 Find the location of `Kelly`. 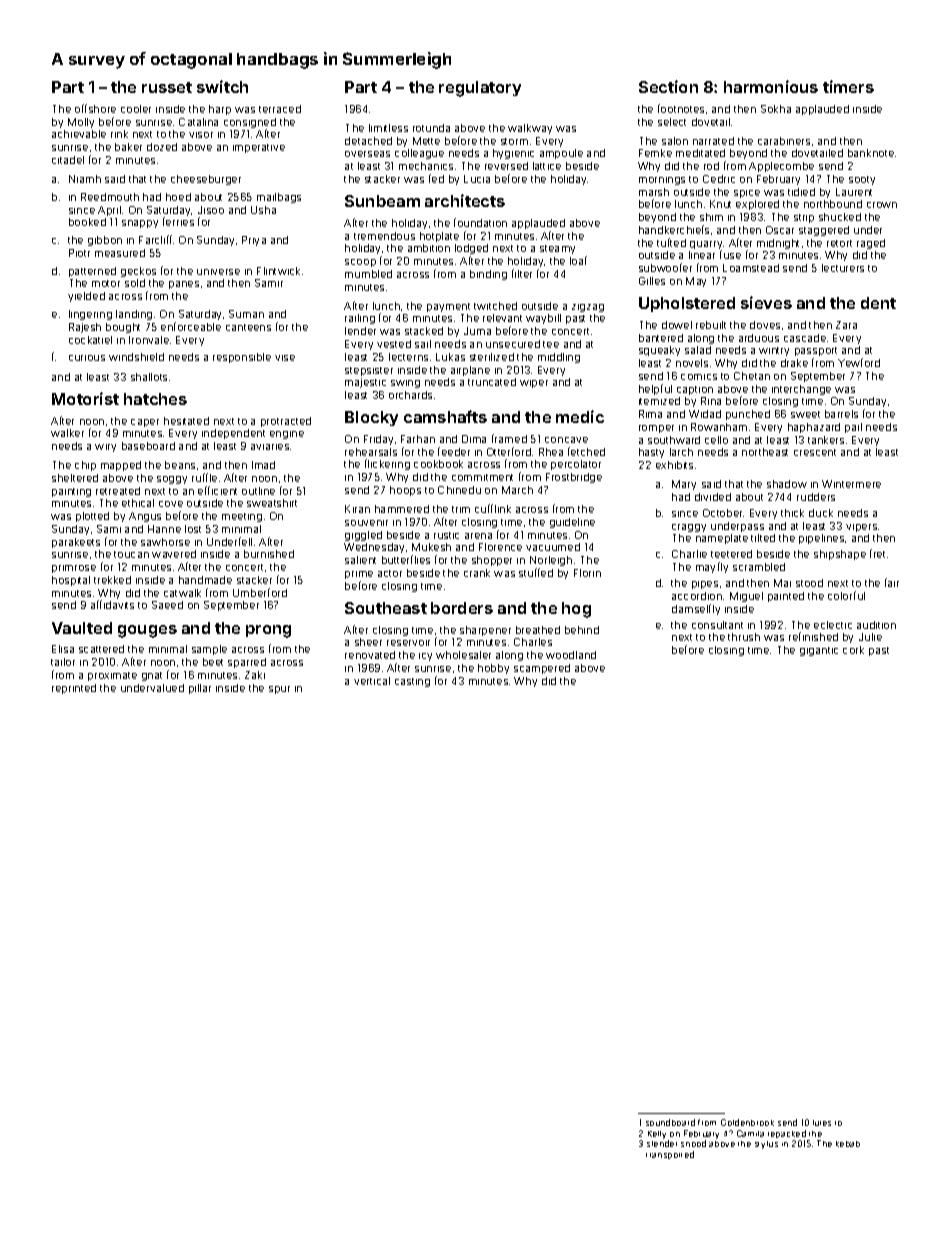

Kelly is located at coordinates (657, 1135).
